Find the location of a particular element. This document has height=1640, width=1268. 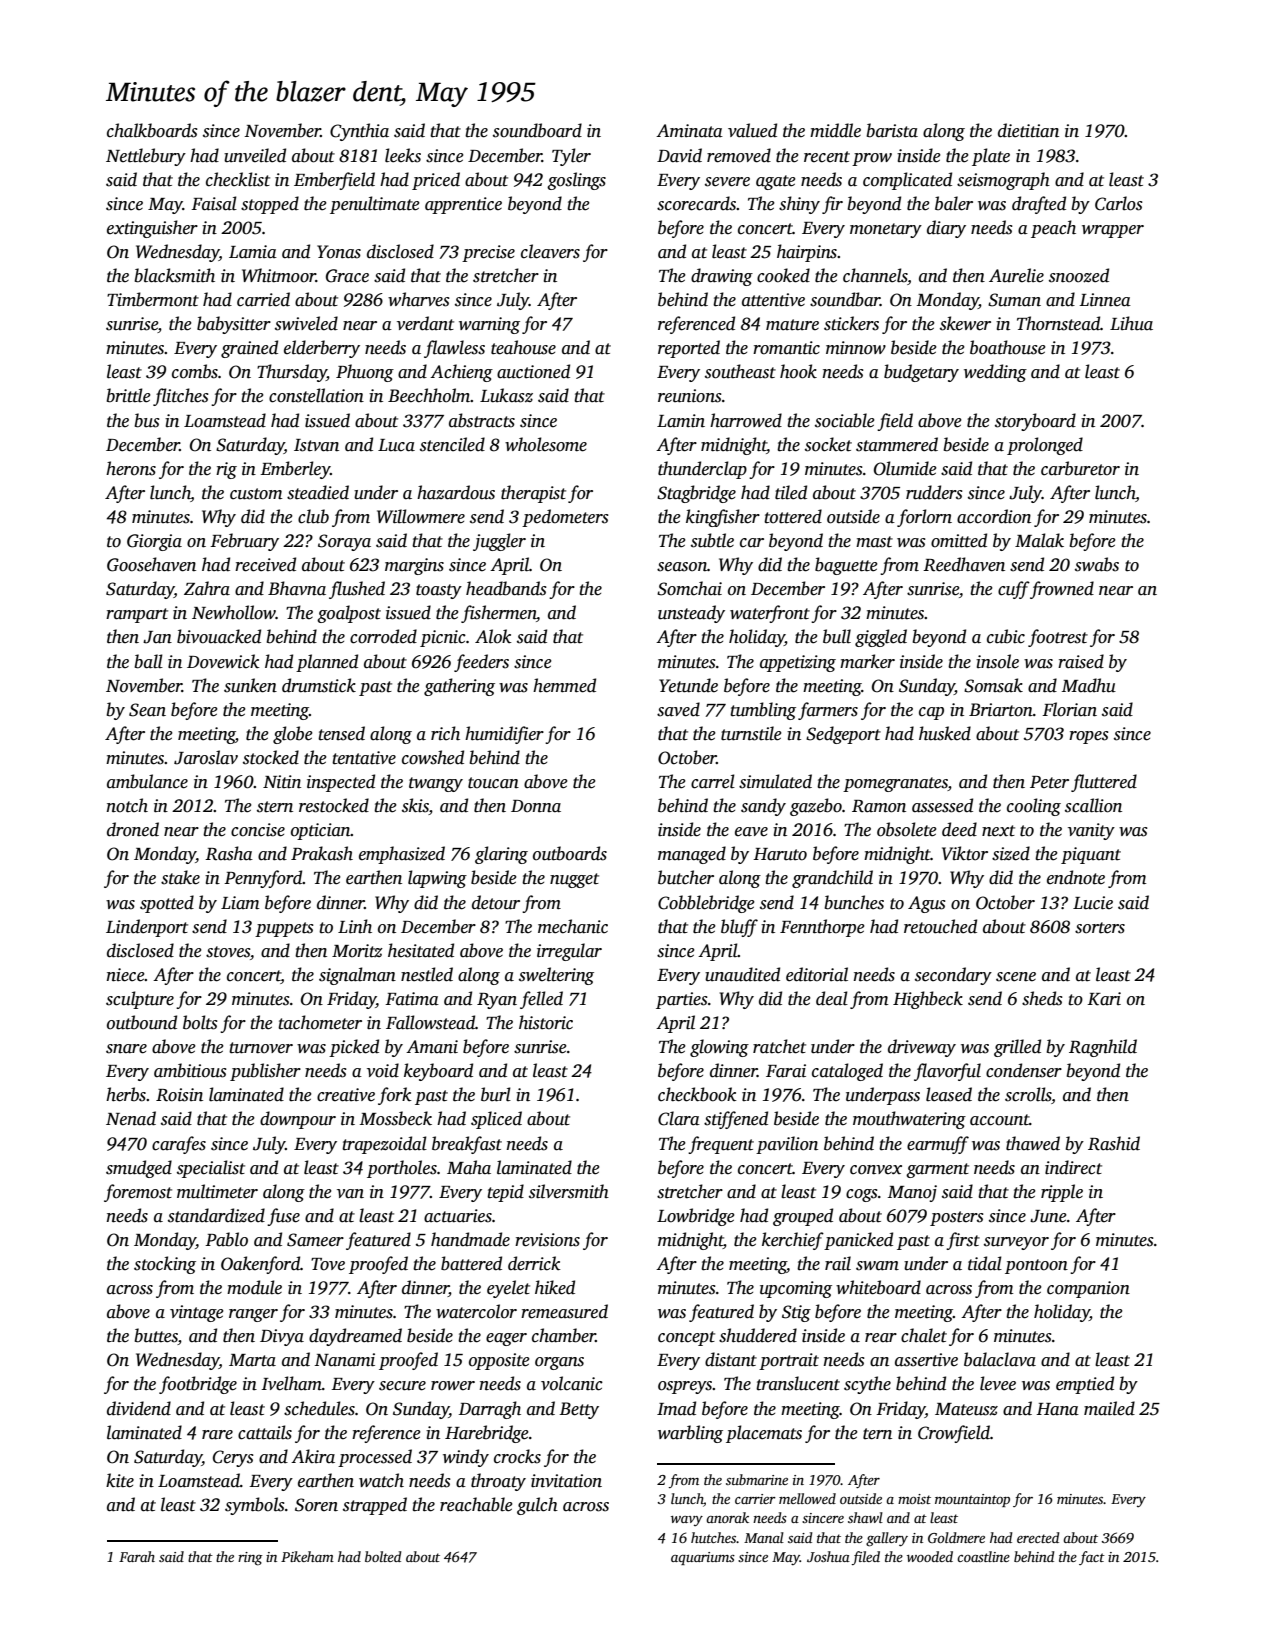

parties is located at coordinates (682, 1000).
